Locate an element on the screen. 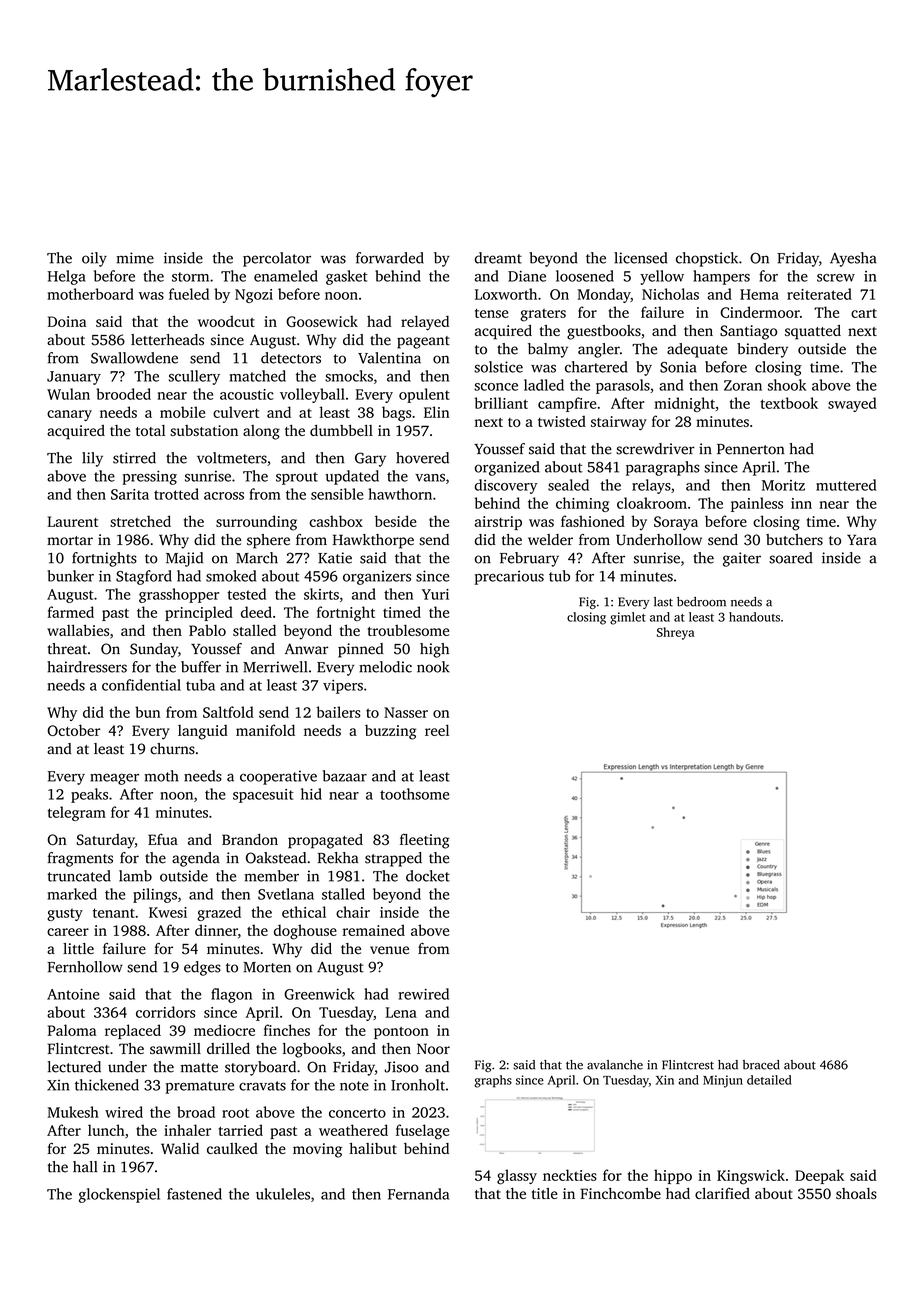  detailed is located at coordinates (769, 1080).
